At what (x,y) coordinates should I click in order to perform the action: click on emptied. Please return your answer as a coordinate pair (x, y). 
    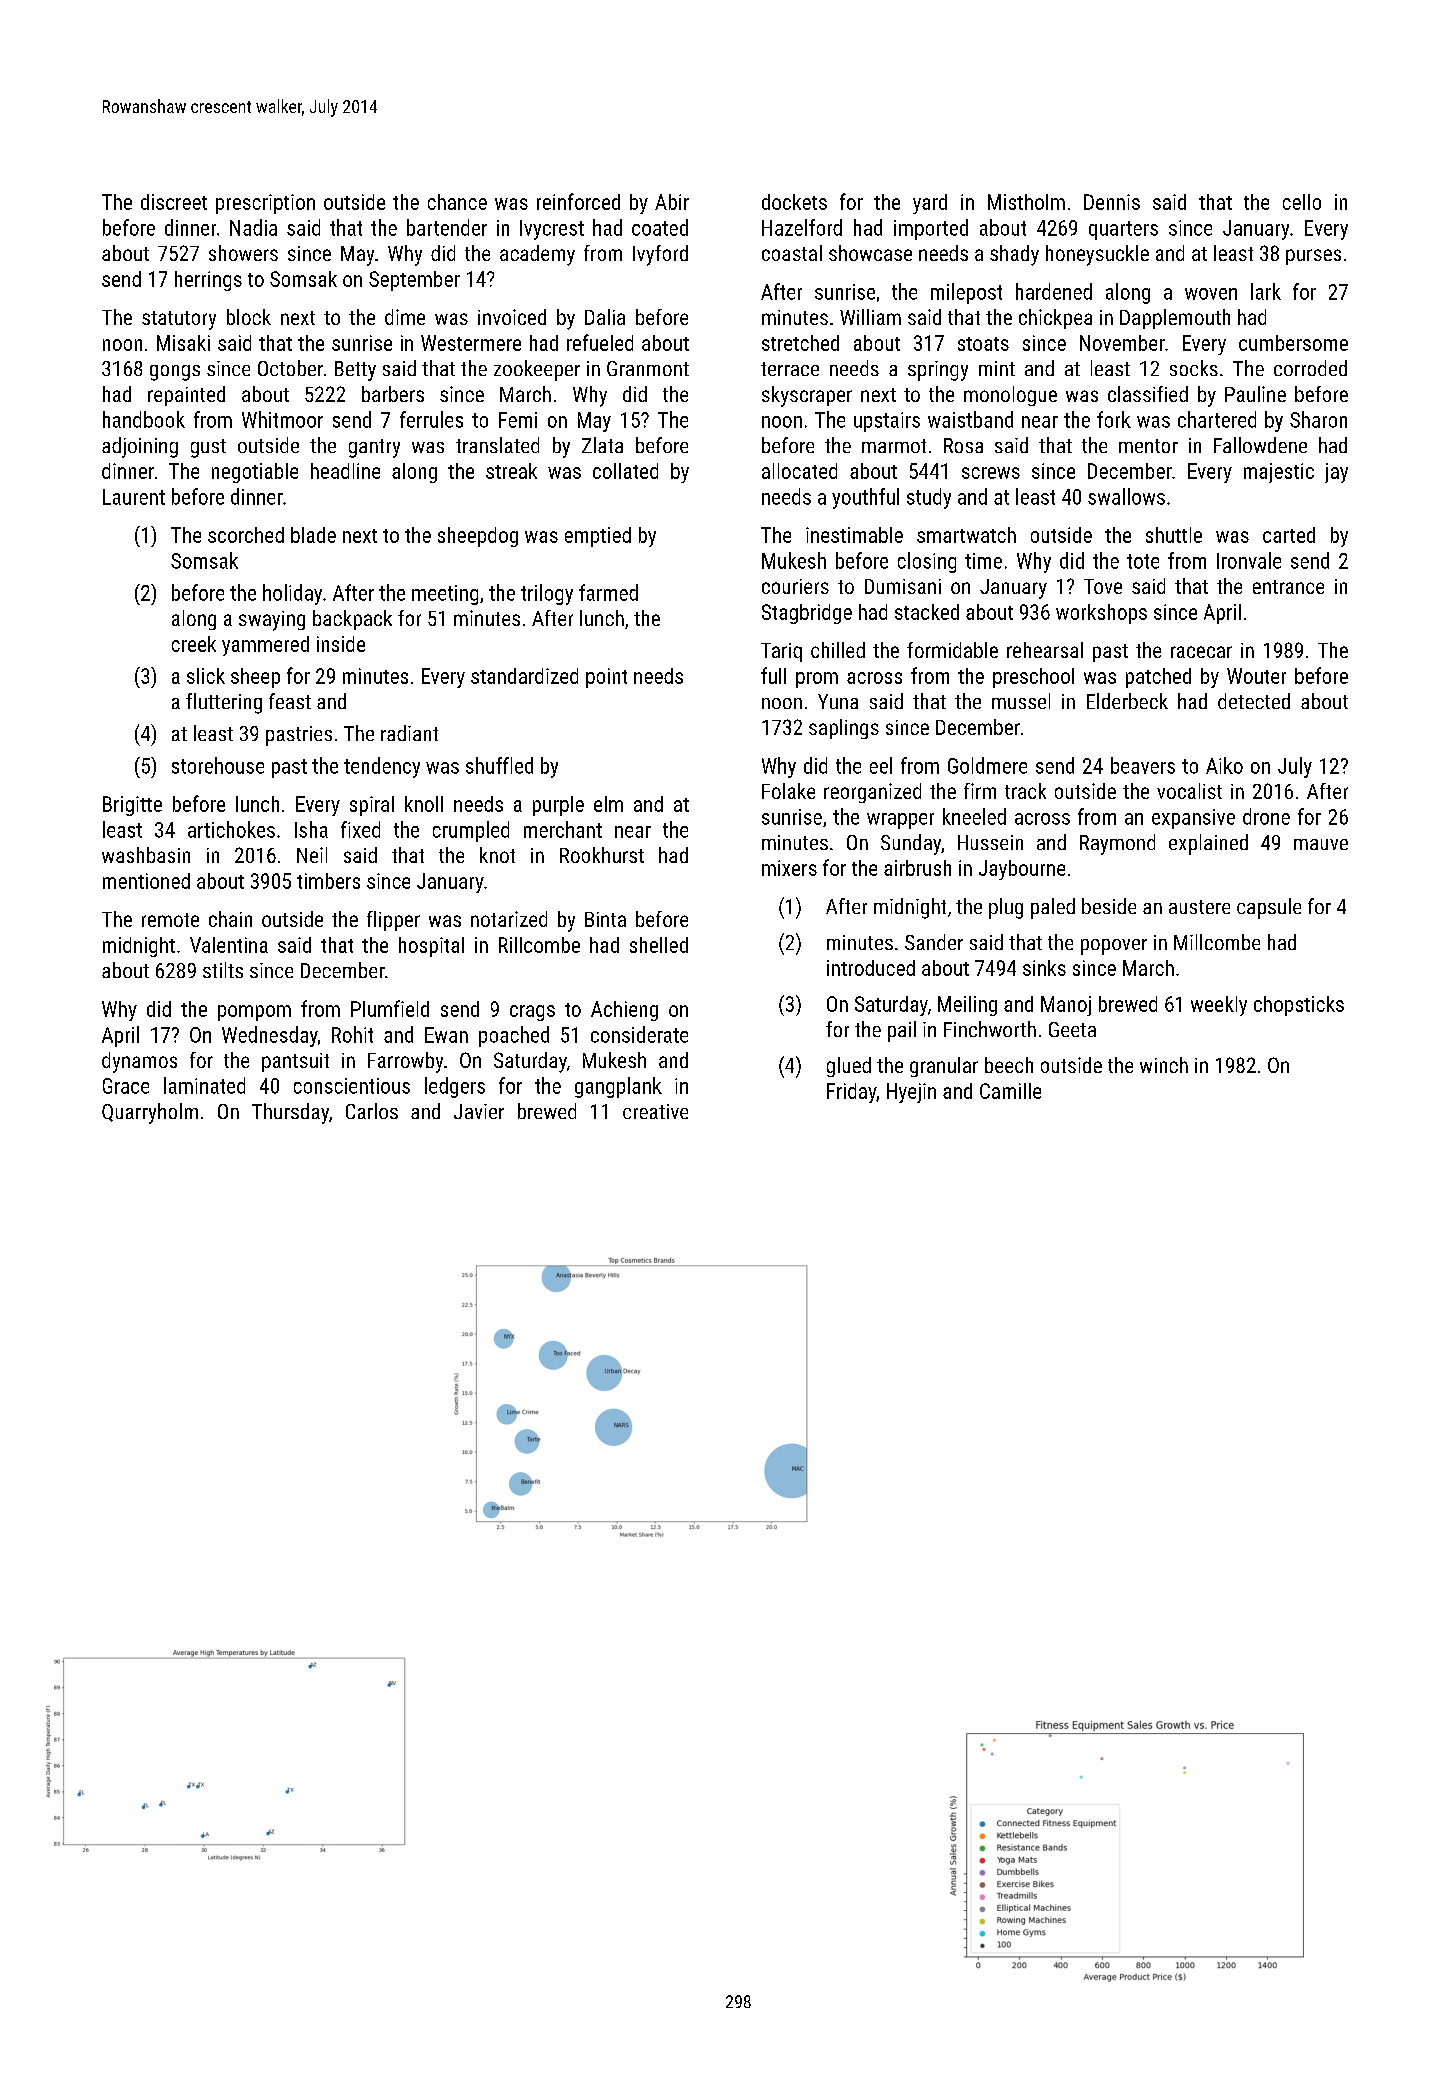
    Looking at the image, I should click on (598, 537).
